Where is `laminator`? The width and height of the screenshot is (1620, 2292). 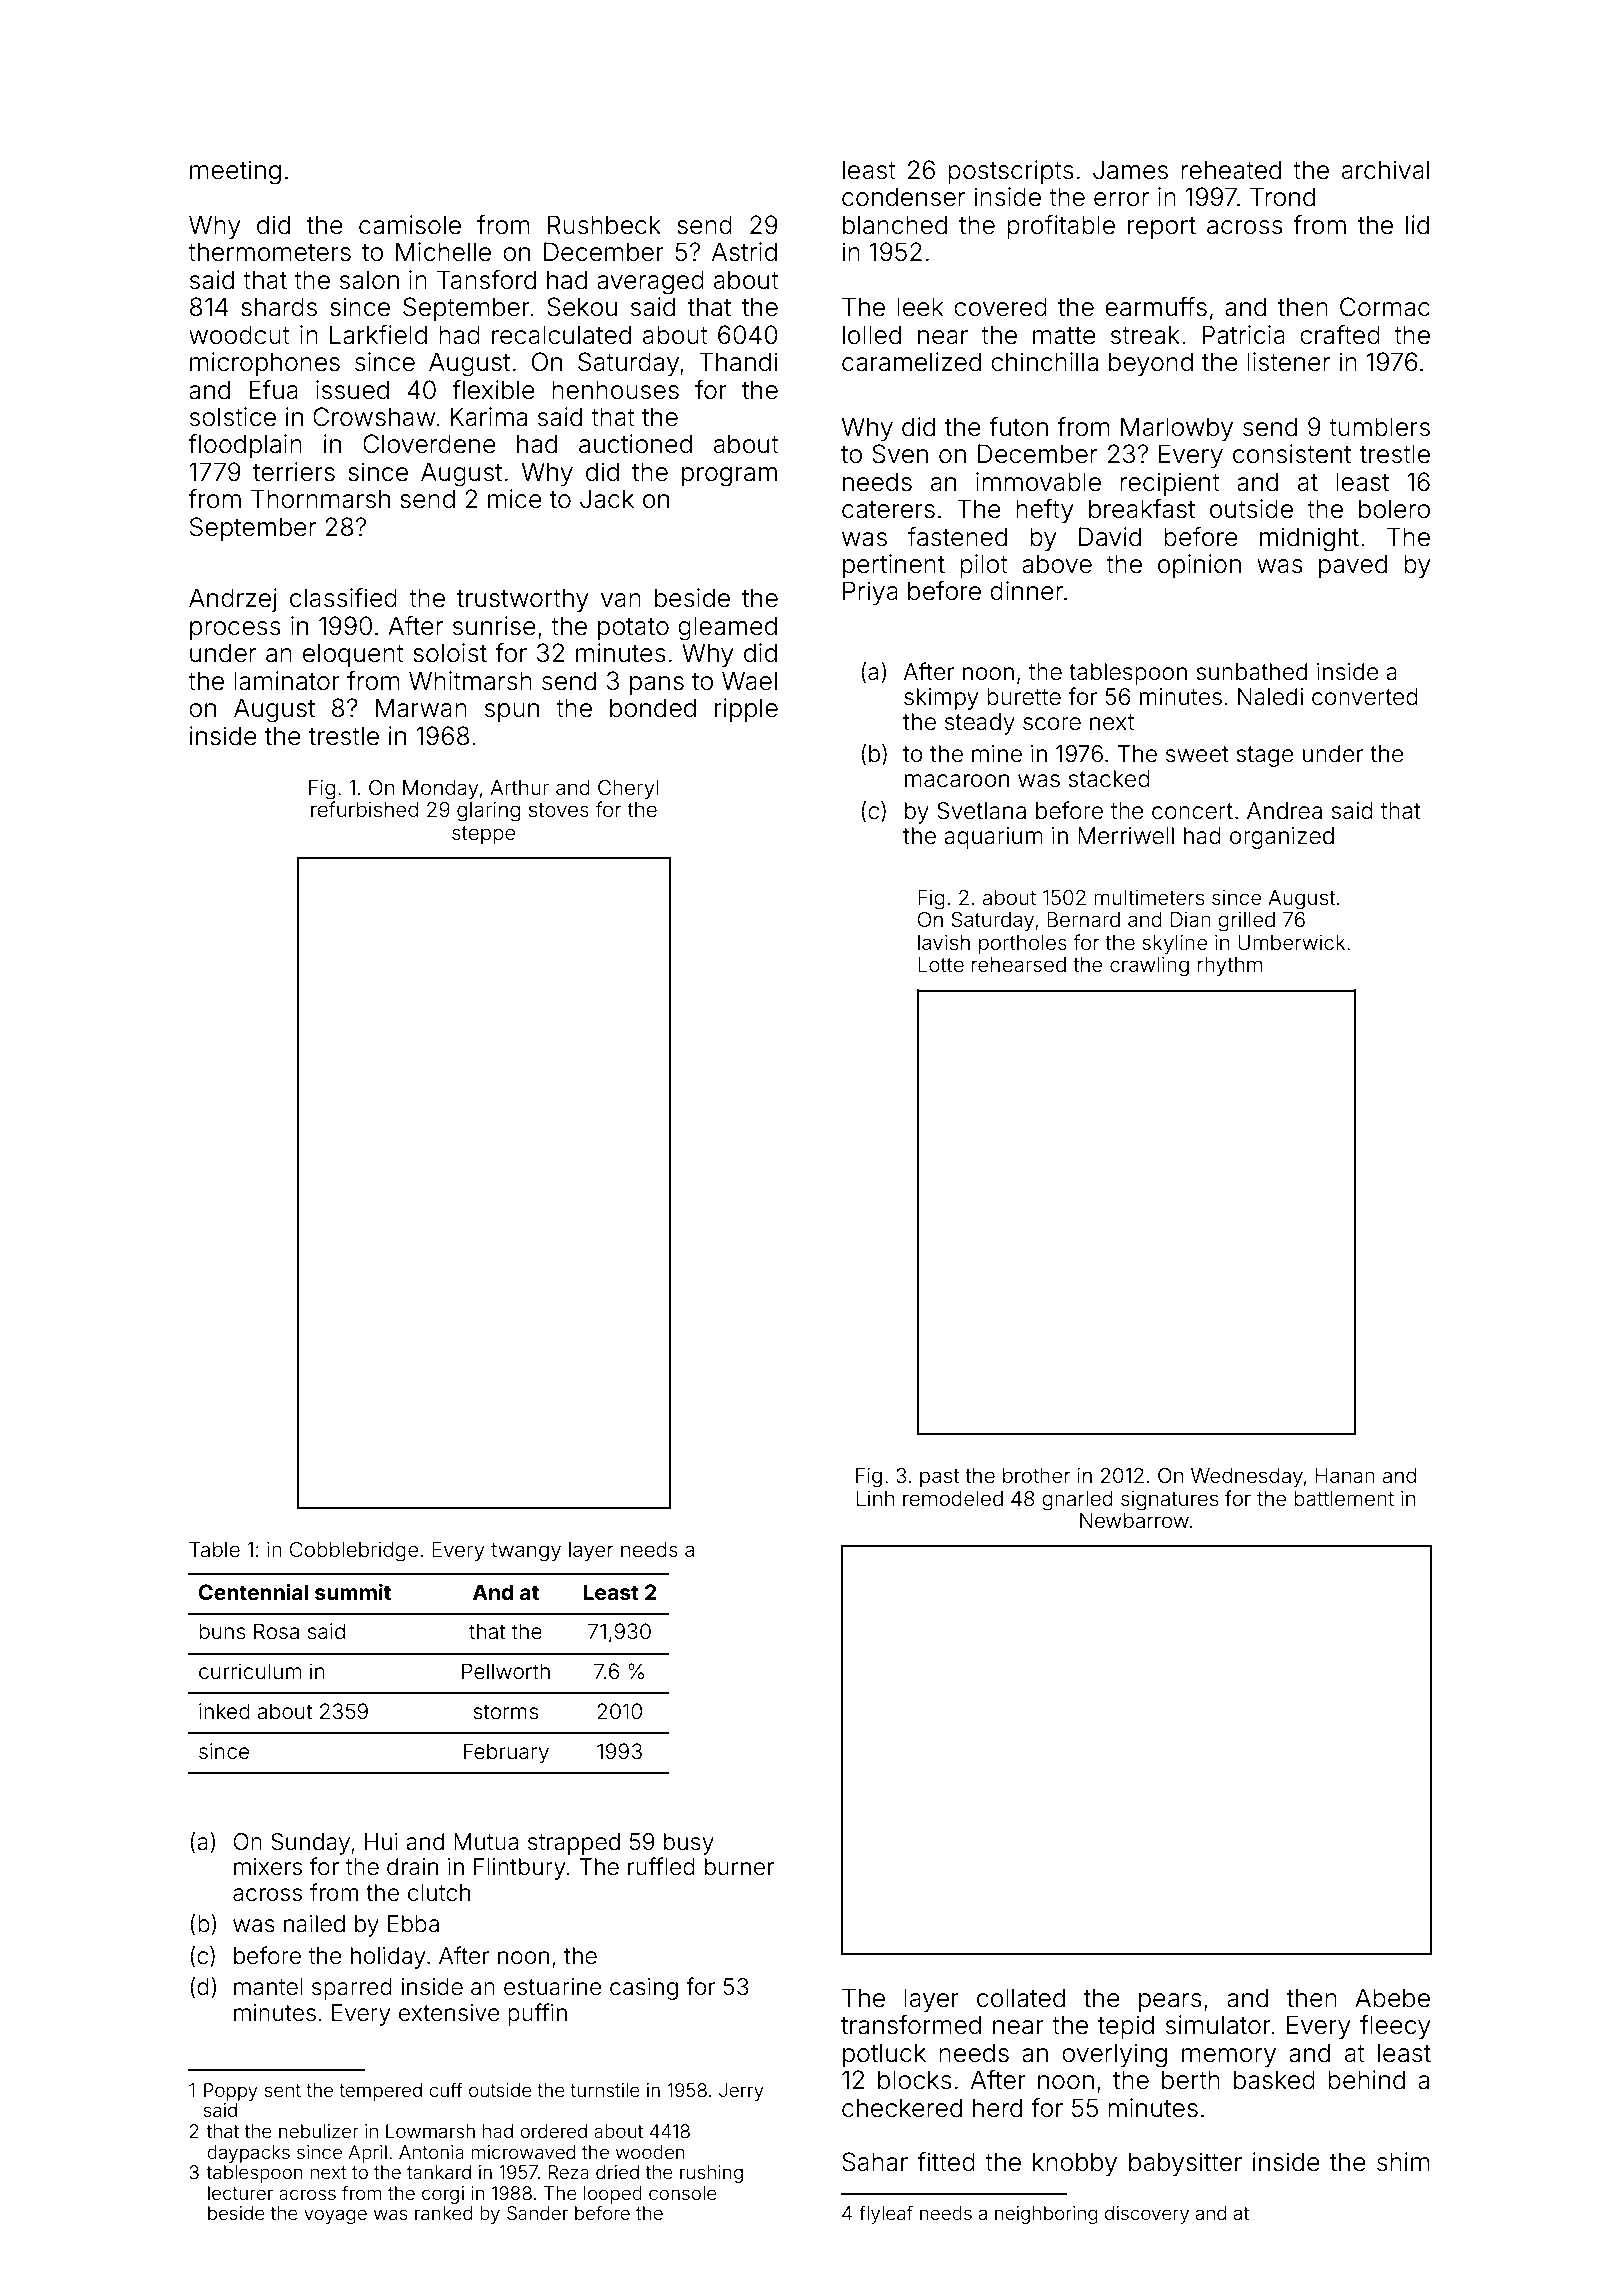 laminator is located at coordinates (287, 681).
